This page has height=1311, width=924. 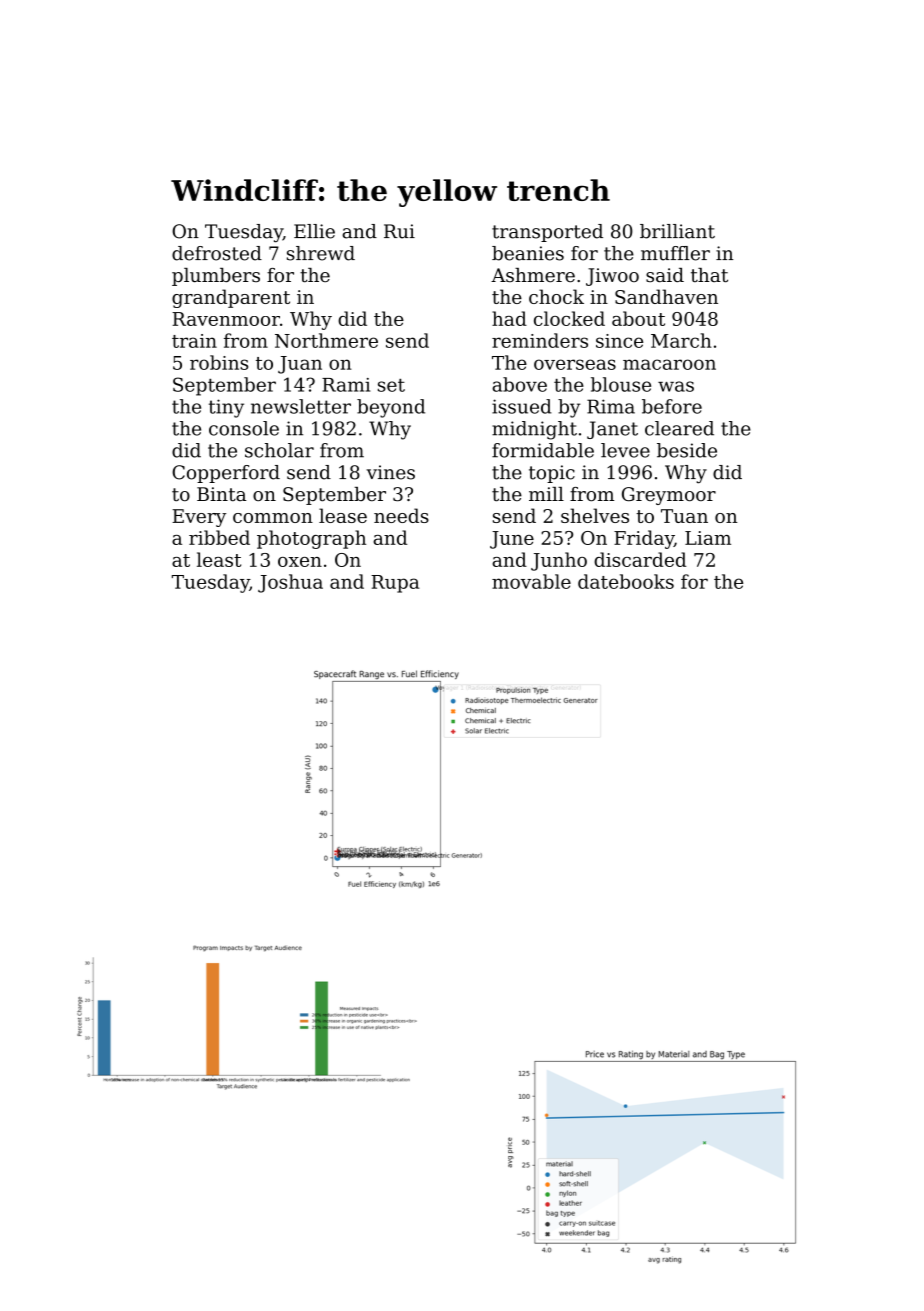 I want to click on discarded, so click(x=640, y=559).
